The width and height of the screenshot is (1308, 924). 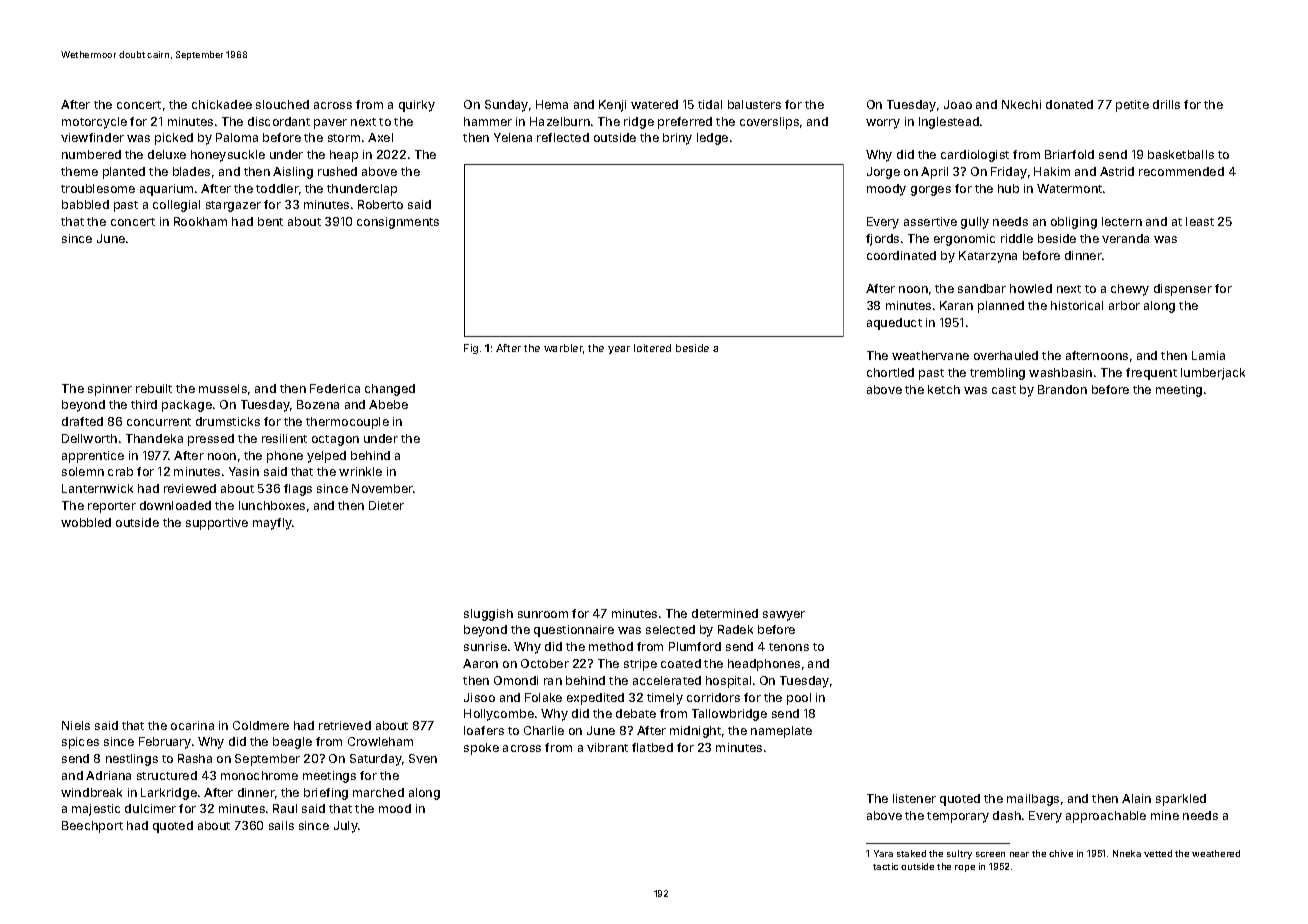 I want to click on balusters, so click(x=754, y=104).
